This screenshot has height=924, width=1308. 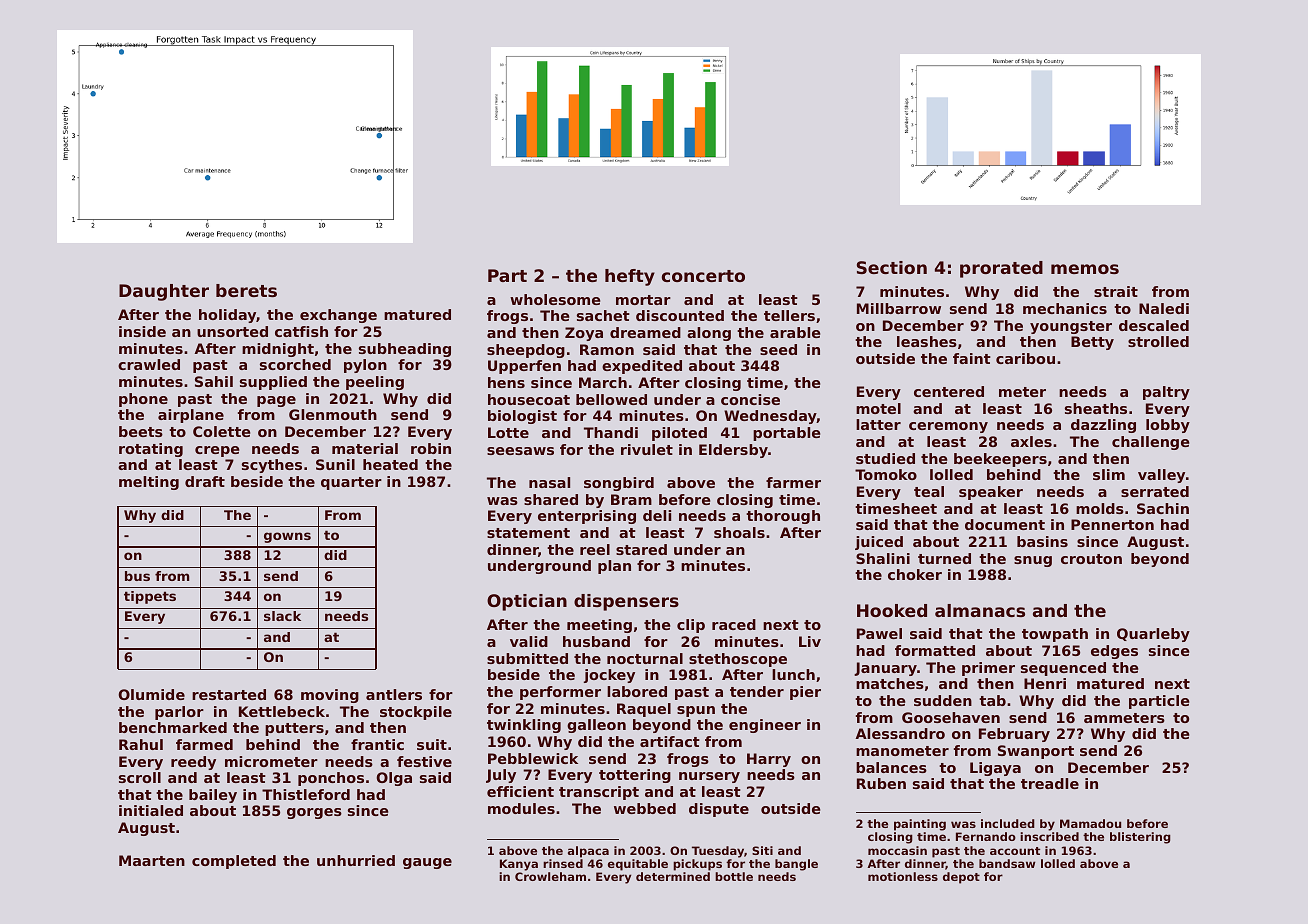 I want to click on berets, so click(x=246, y=290).
